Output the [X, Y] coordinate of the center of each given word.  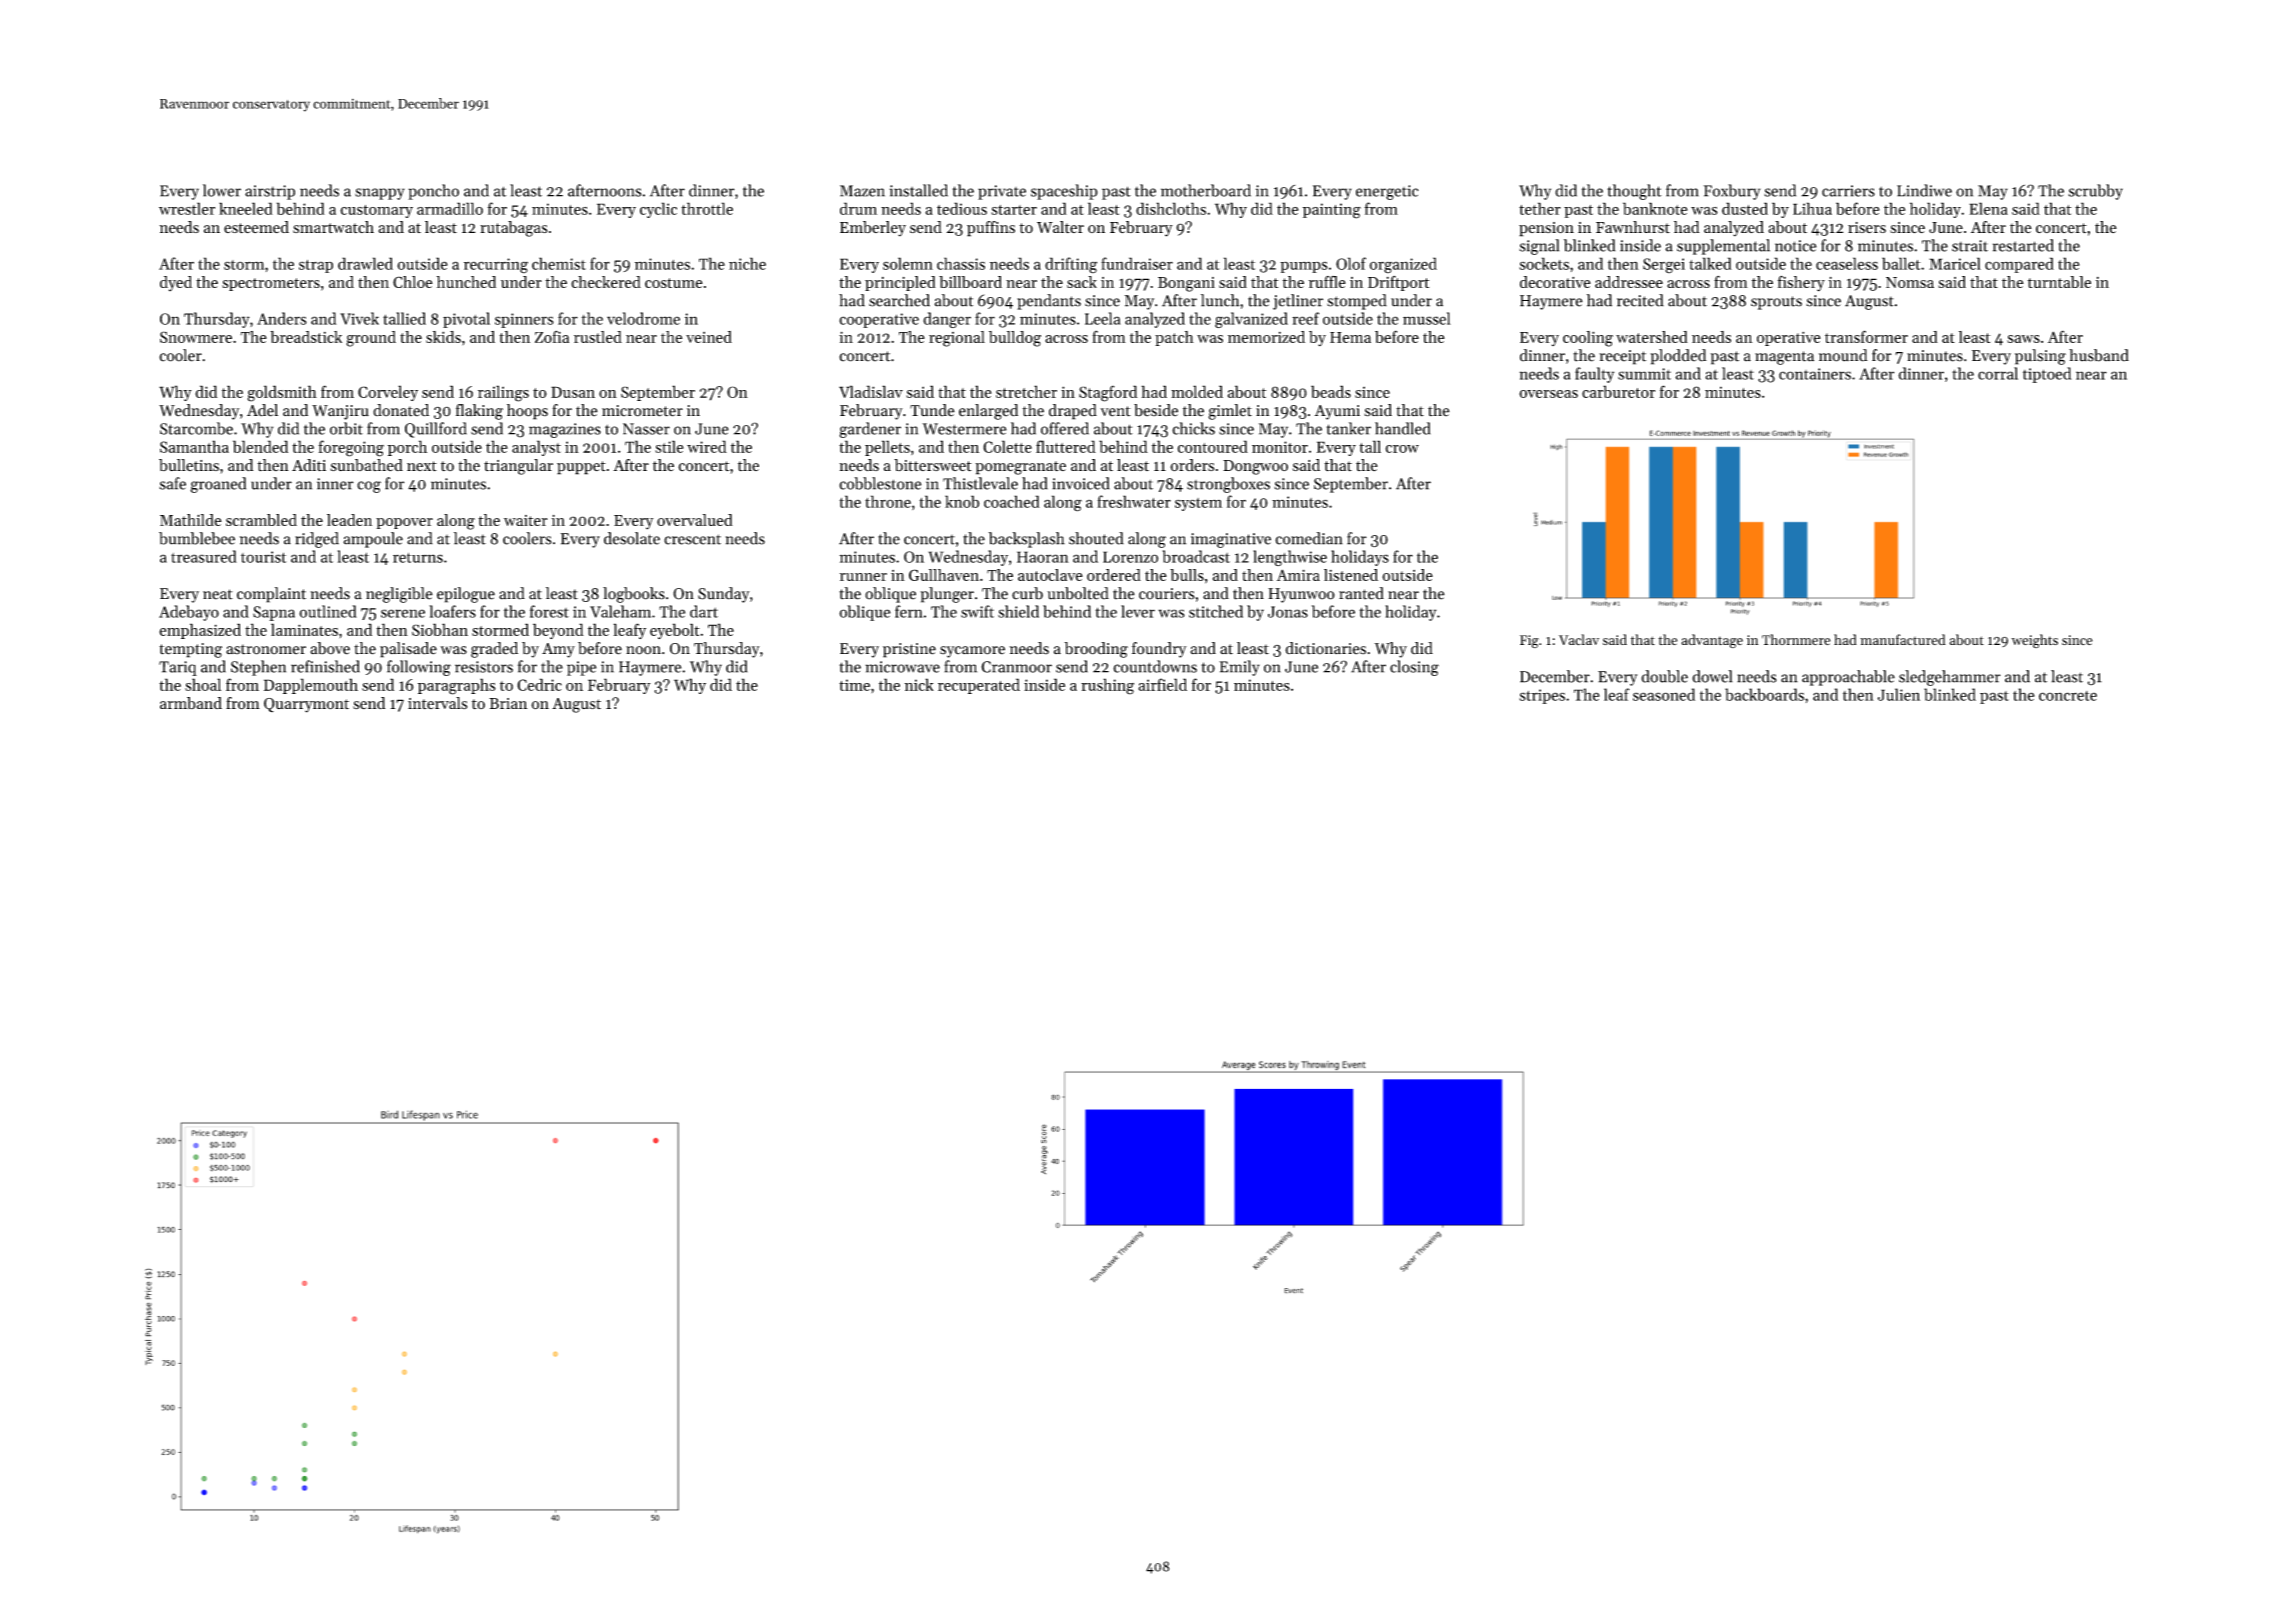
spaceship [1064, 192]
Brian [508, 703]
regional [957, 339]
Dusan [573, 392]
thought [1634, 192]
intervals [437, 703]
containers [1815, 374]
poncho [433, 192]
